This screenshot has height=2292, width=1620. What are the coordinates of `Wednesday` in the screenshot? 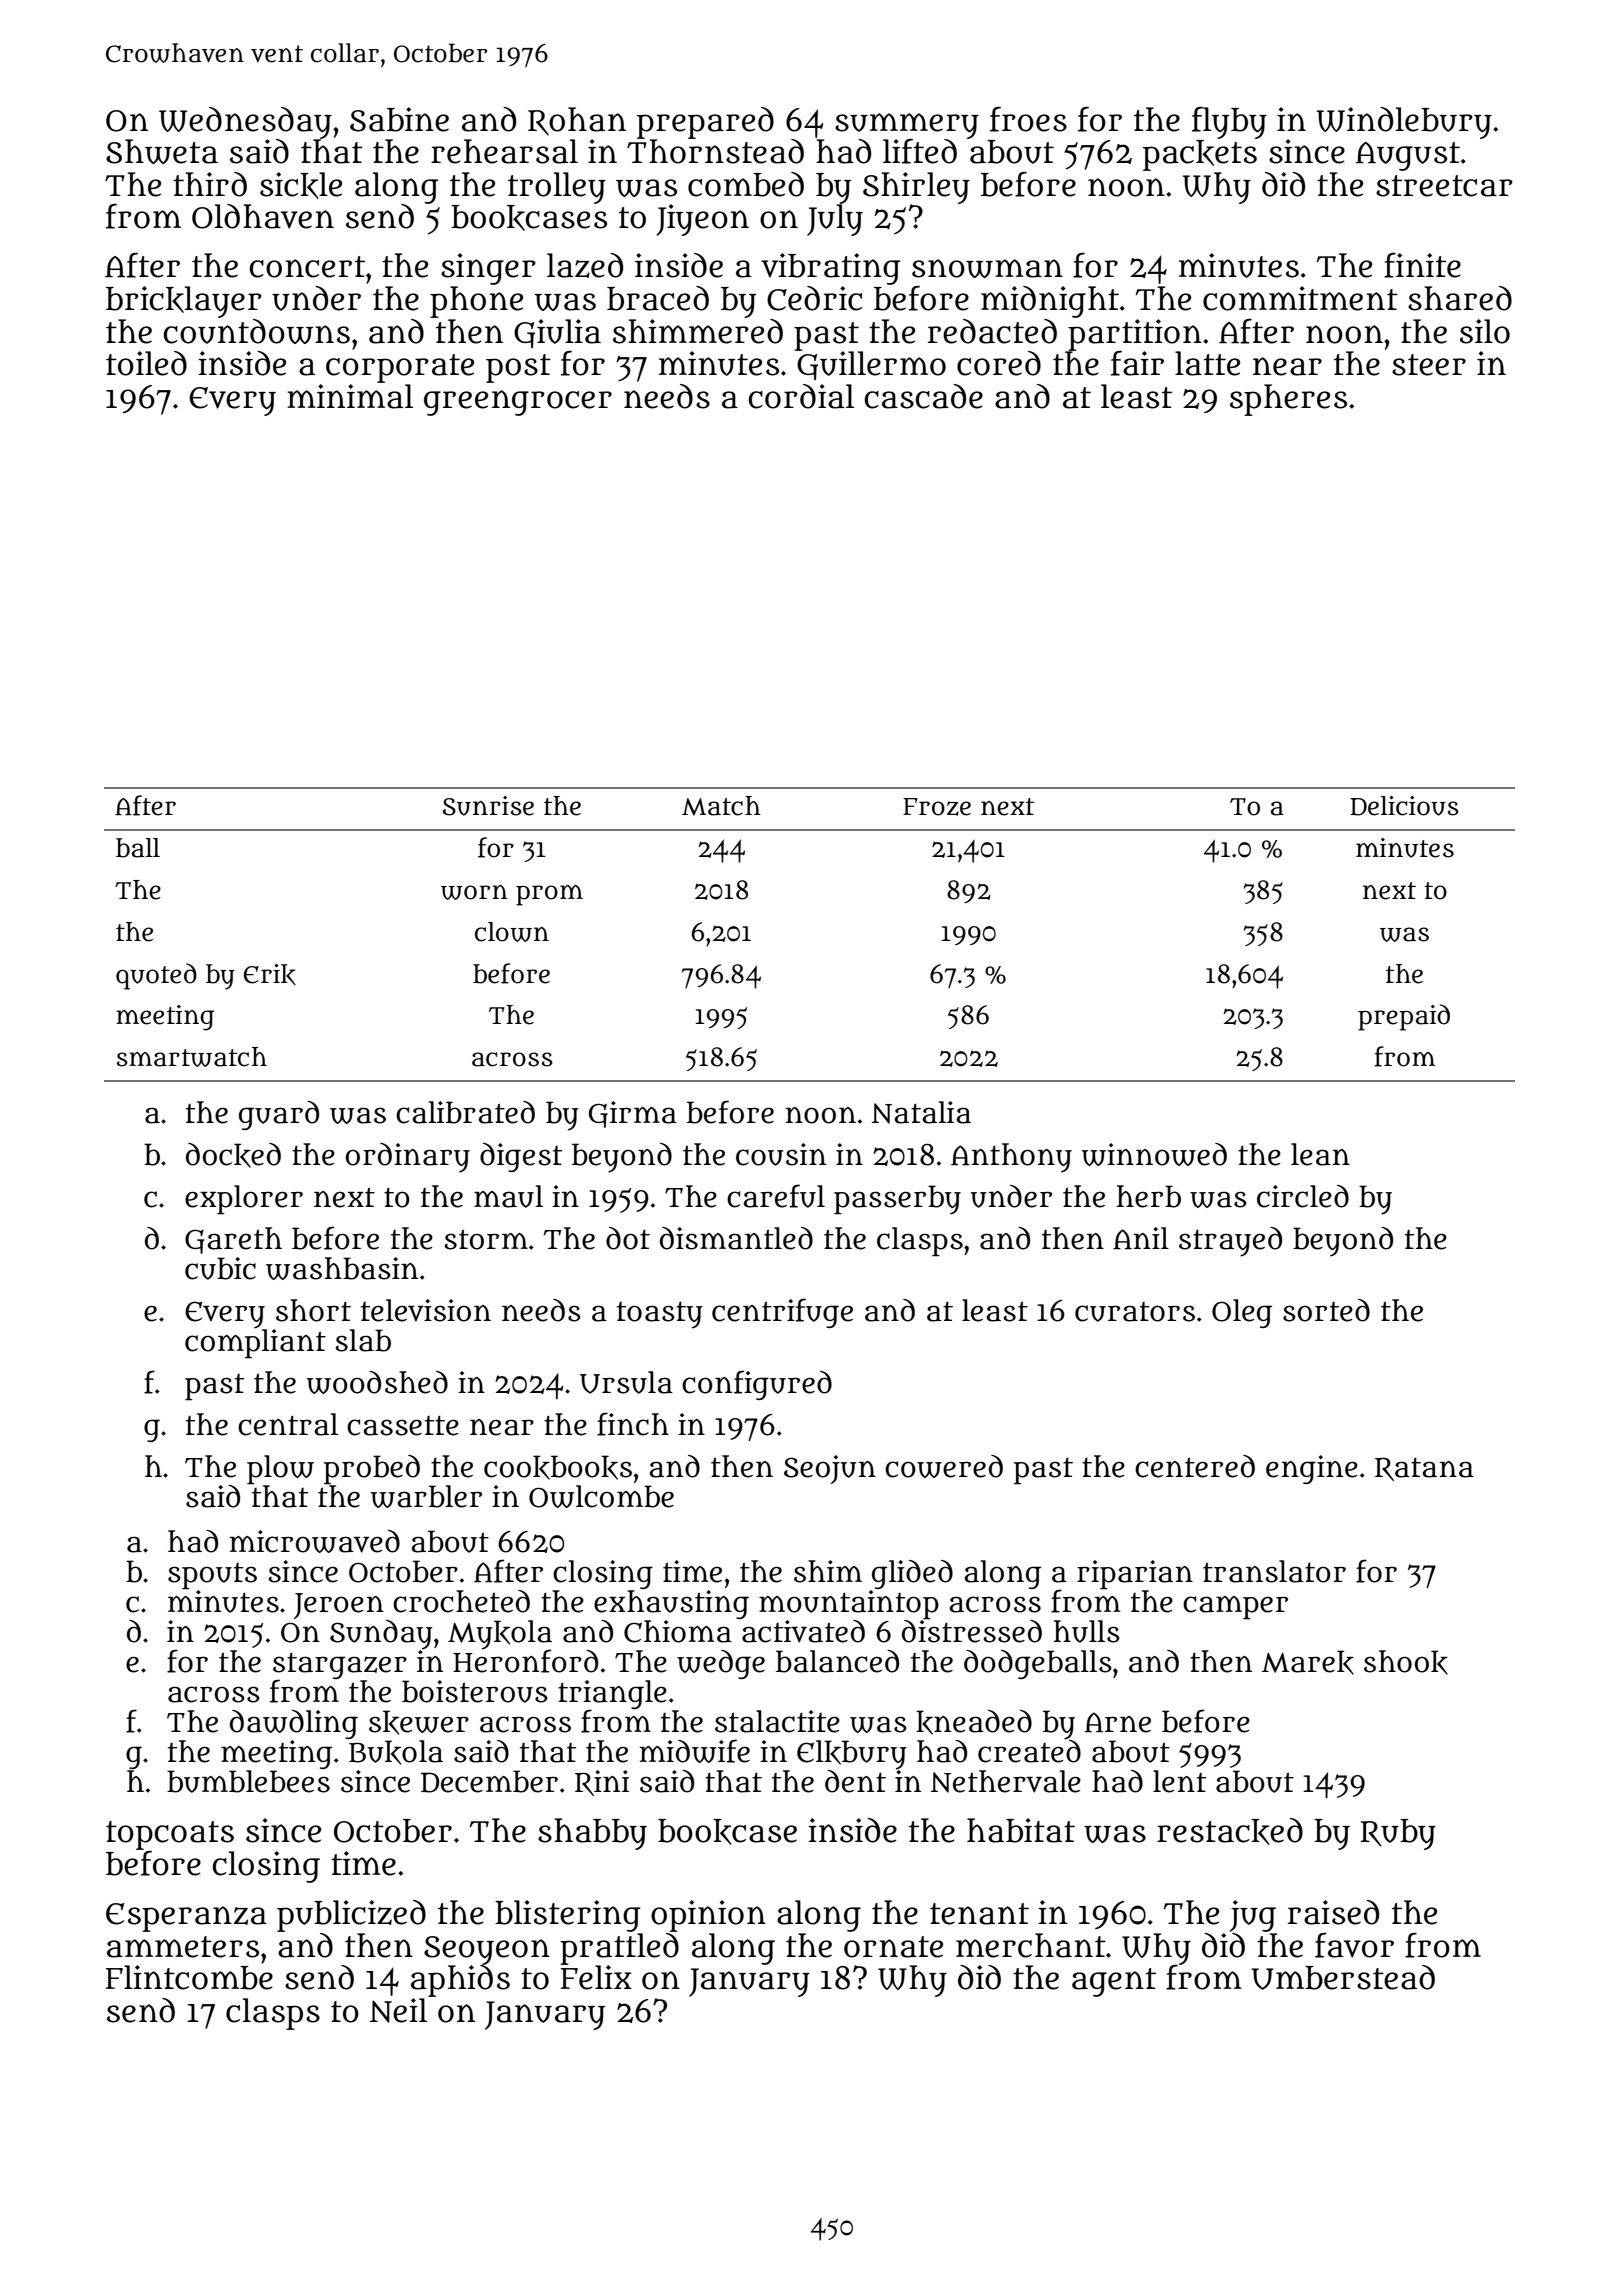 It's located at (245, 123).
